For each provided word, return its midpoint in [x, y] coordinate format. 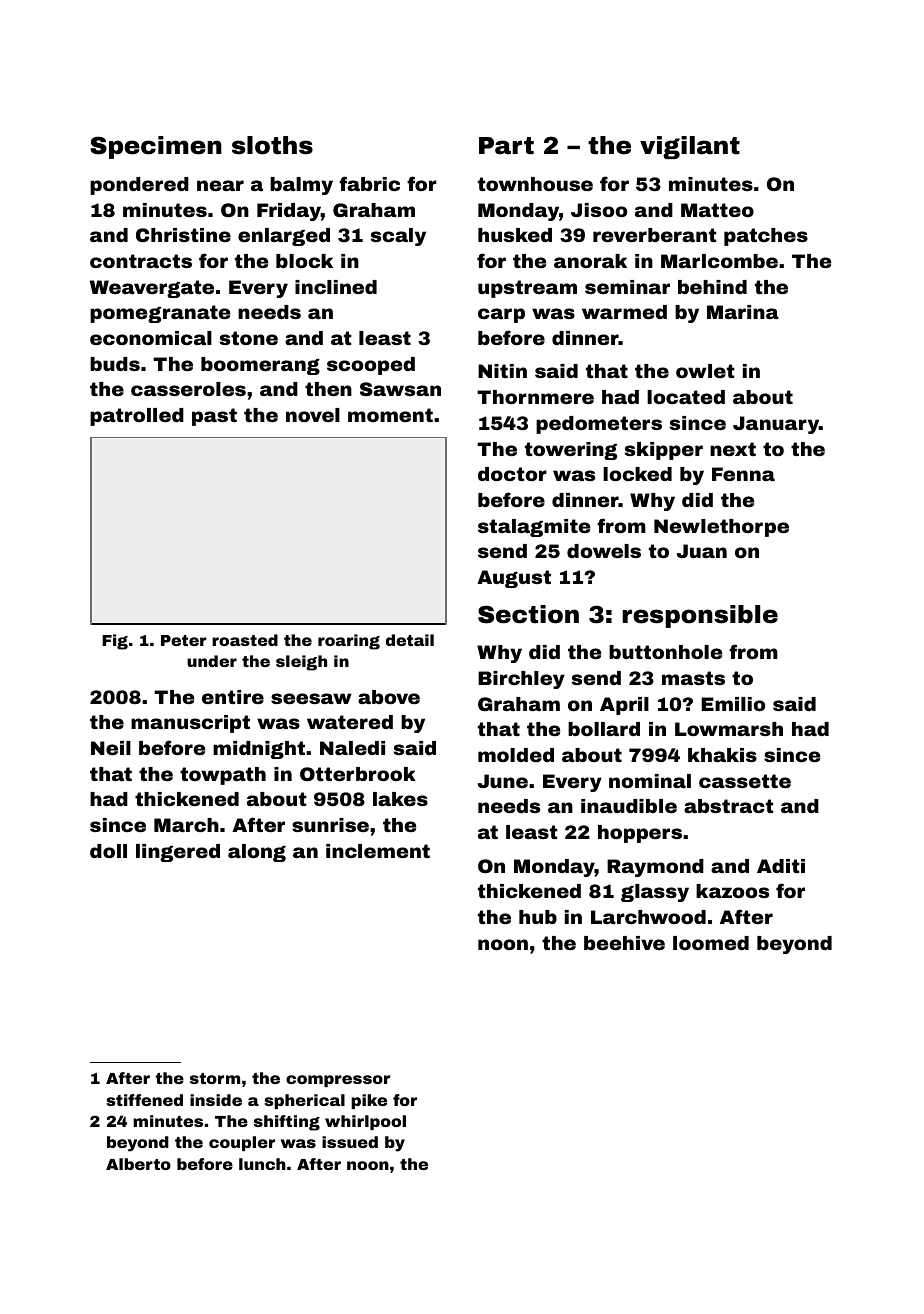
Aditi [781, 866]
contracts [141, 261]
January [776, 425]
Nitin [502, 371]
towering [571, 451]
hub [538, 917]
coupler [242, 1143]
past [214, 417]
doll [108, 851]
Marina [743, 312]
